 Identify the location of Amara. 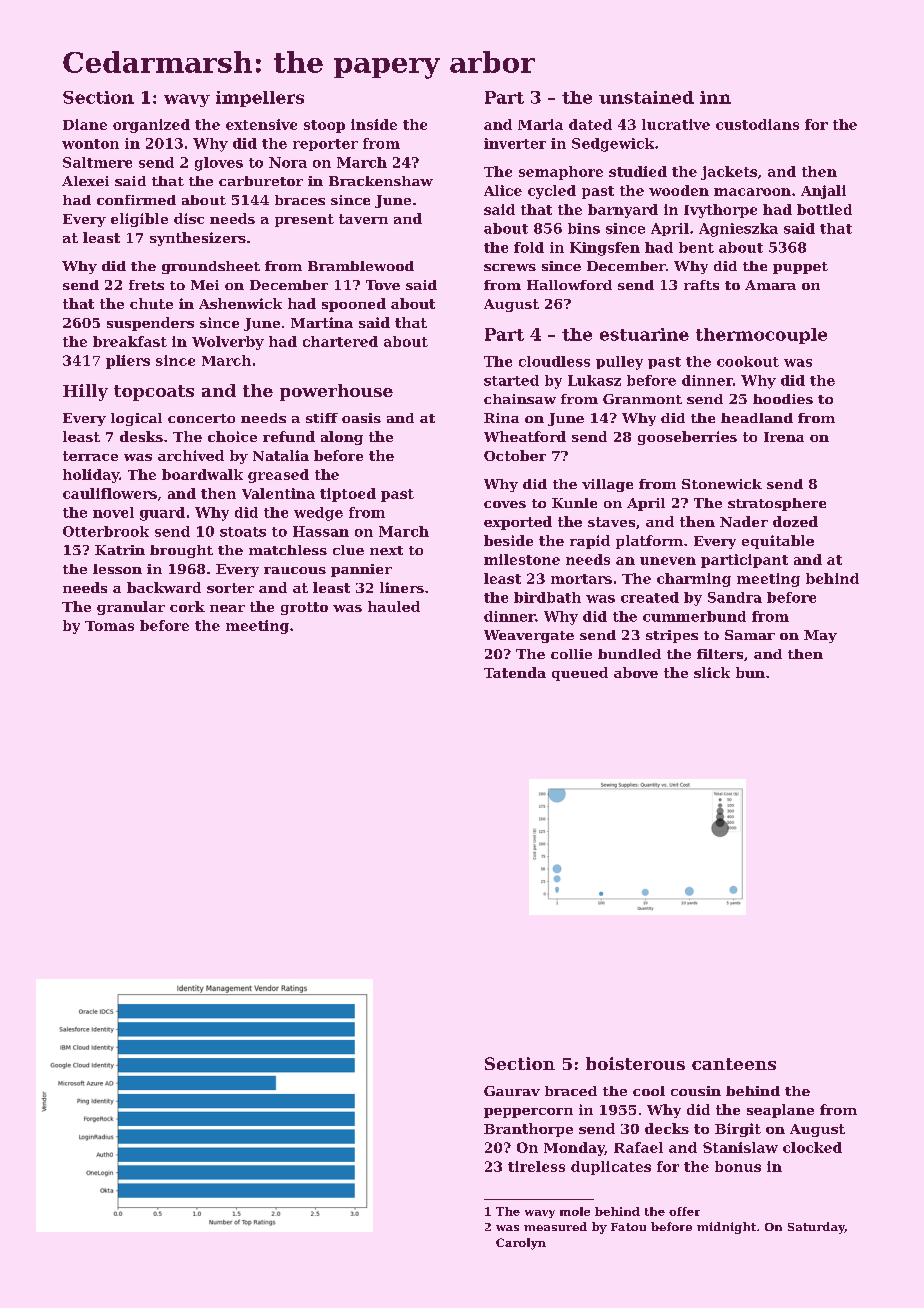
(770, 285).
